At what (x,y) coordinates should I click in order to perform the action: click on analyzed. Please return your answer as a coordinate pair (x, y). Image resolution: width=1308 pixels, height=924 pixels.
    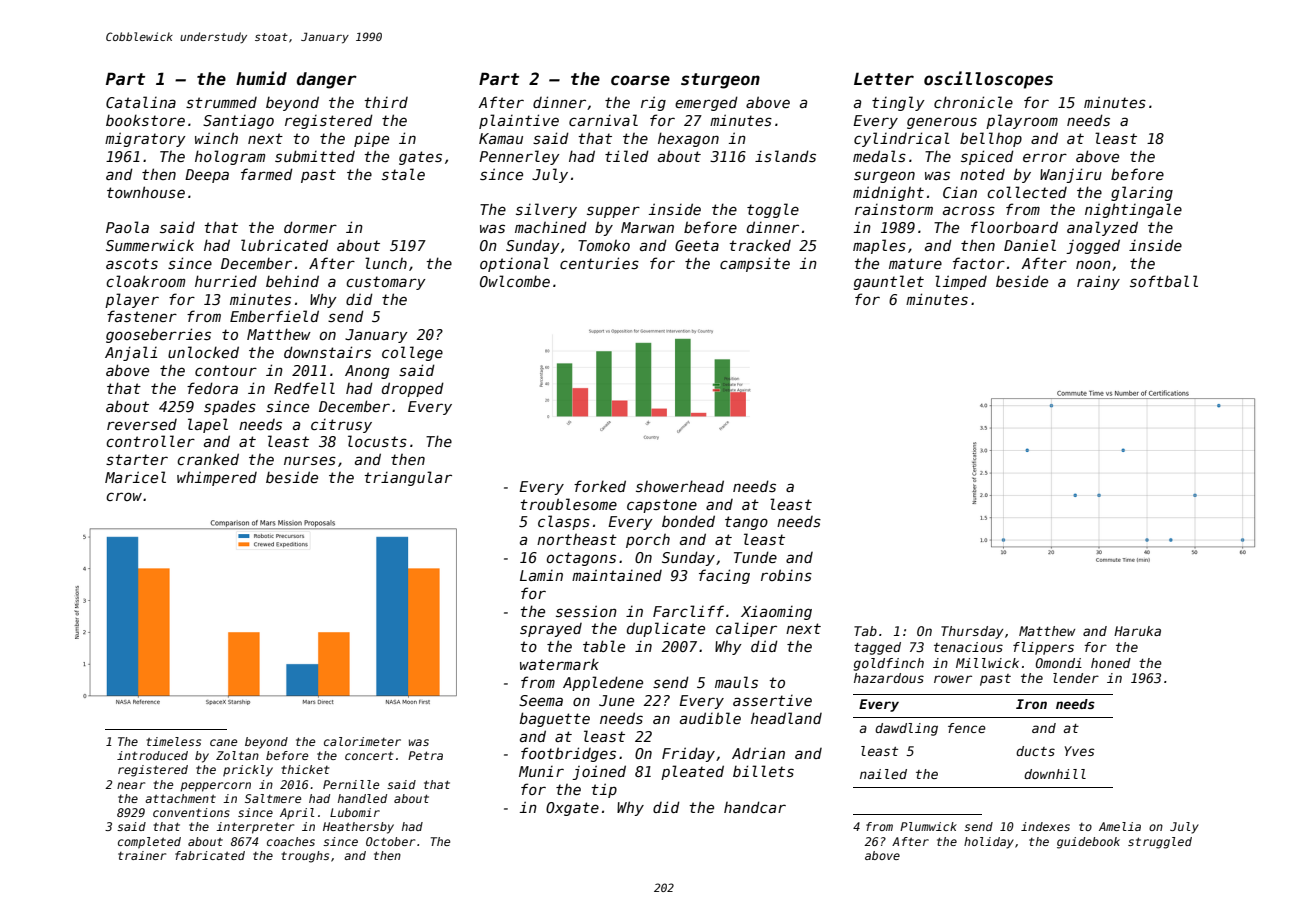
    Looking at the image, I should click on (1102, 228).
